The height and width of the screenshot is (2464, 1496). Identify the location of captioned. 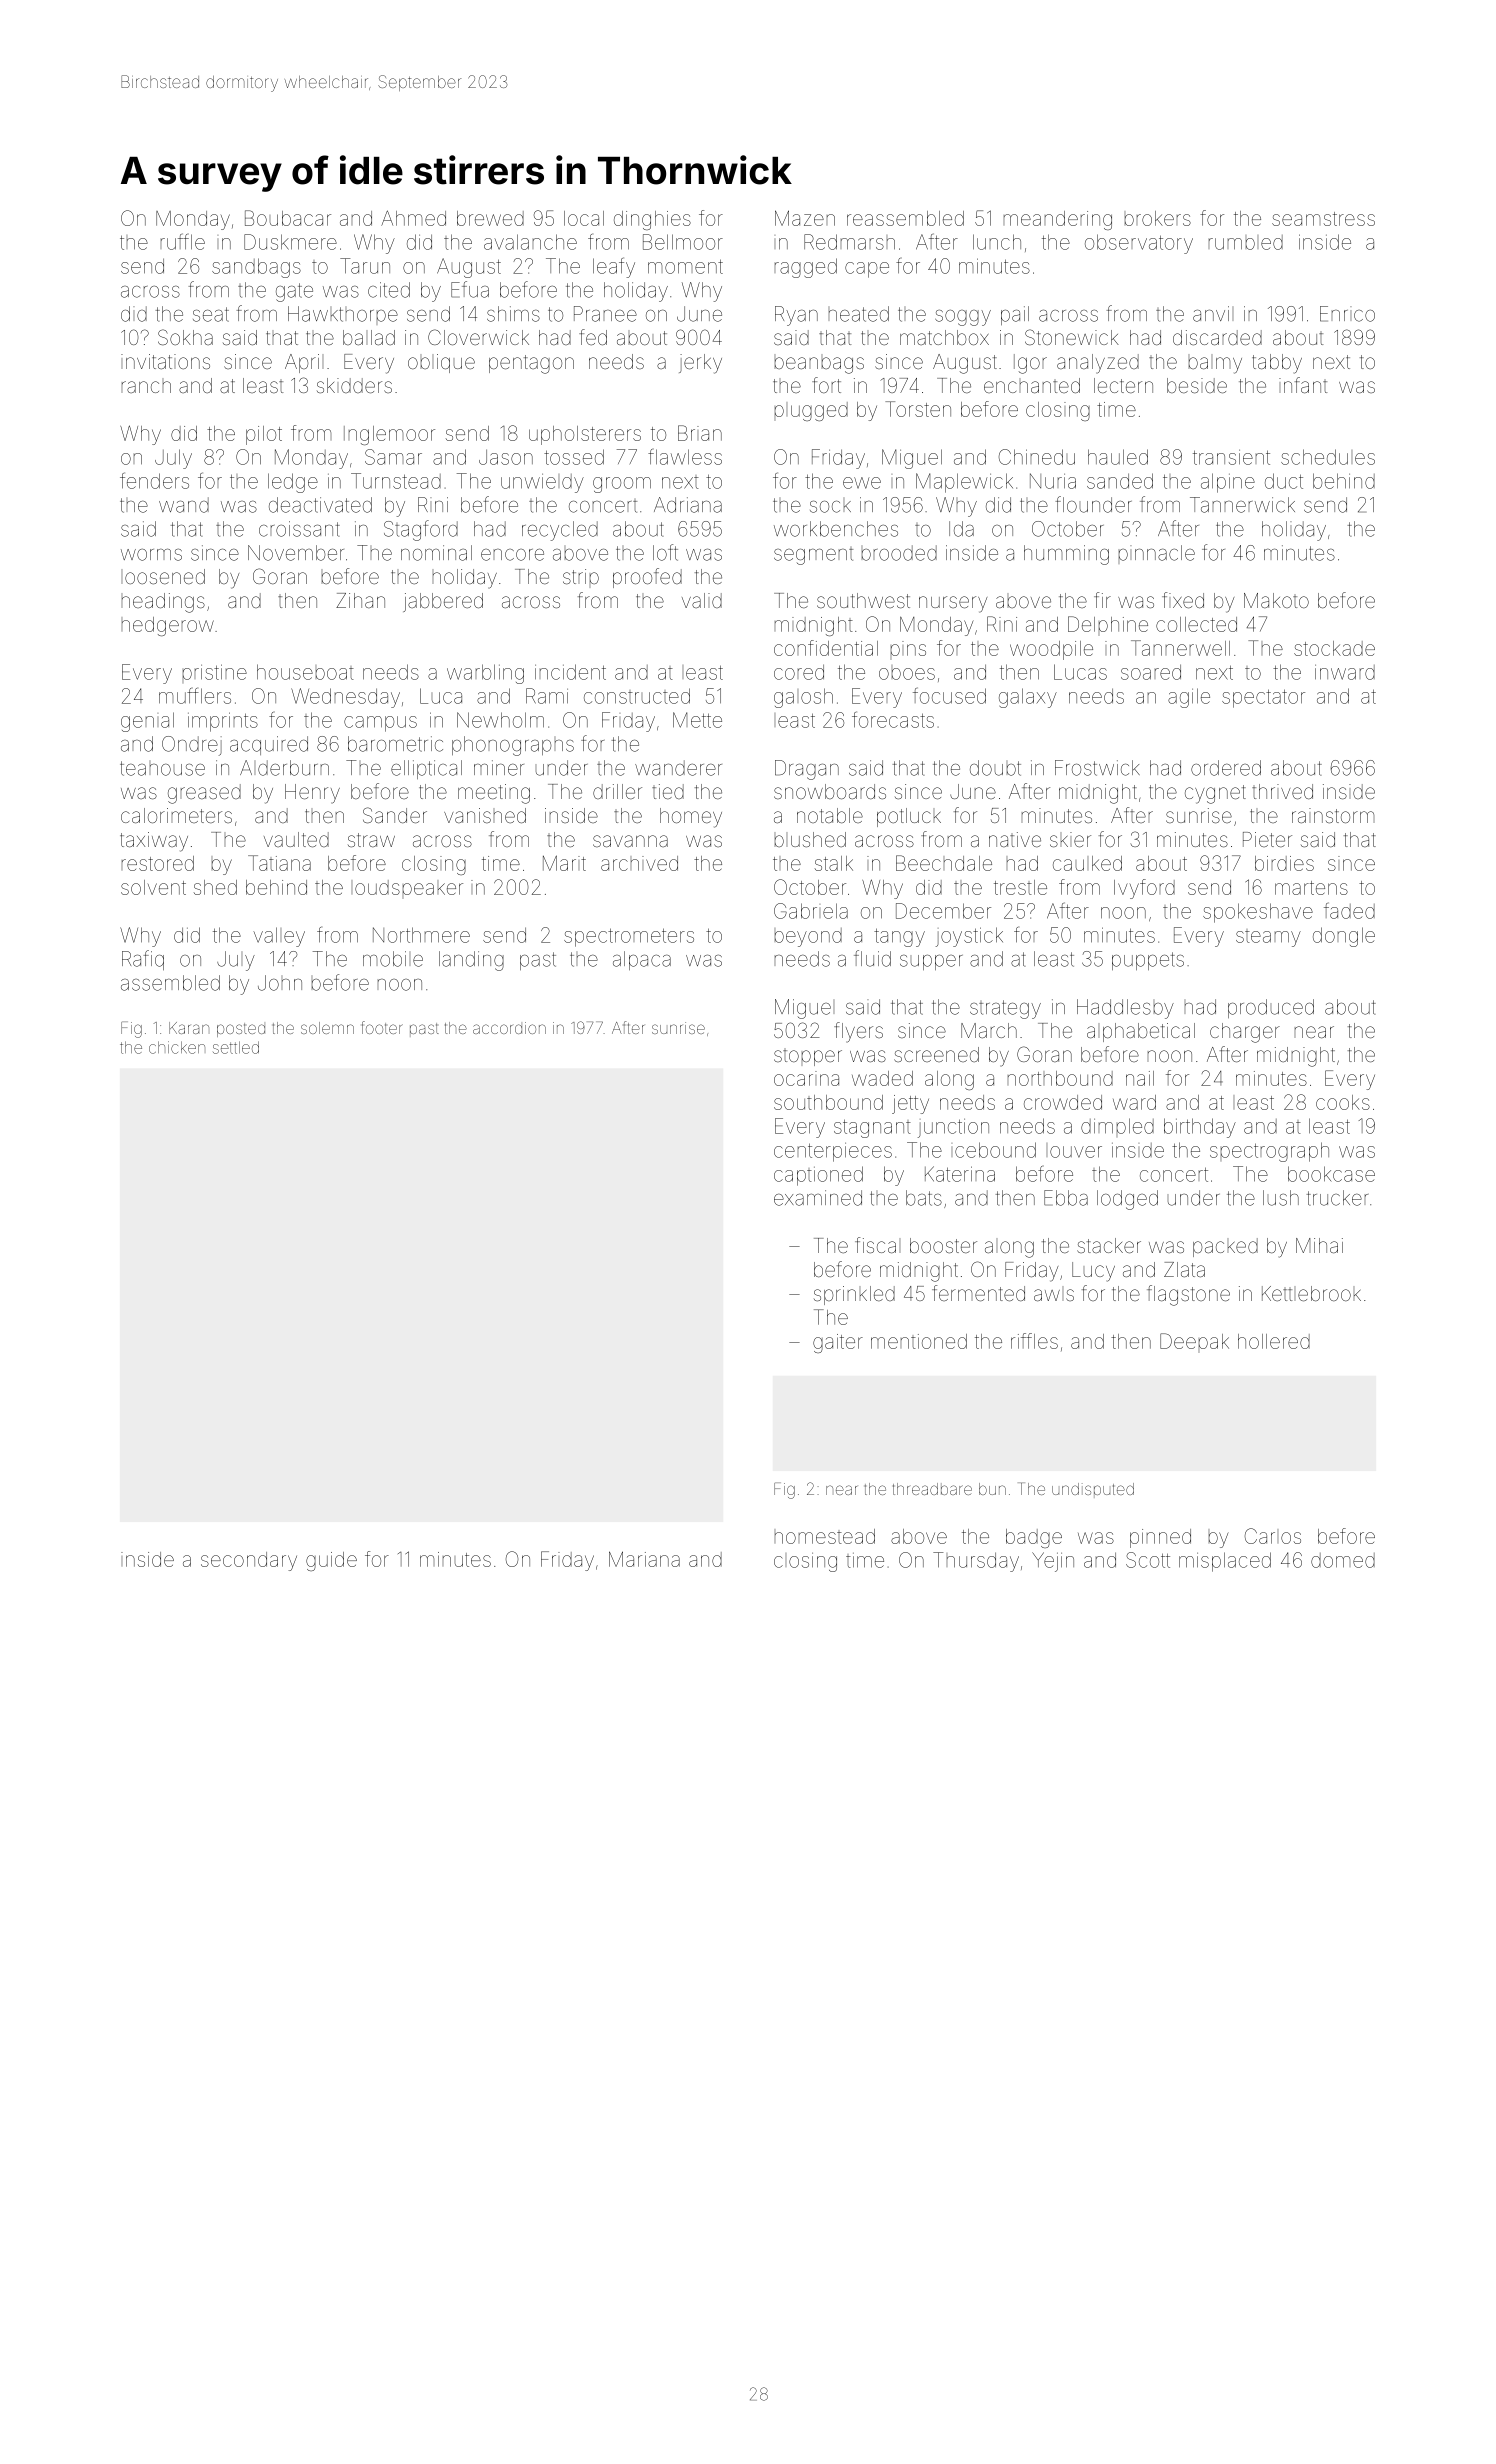
(818, 1176).
